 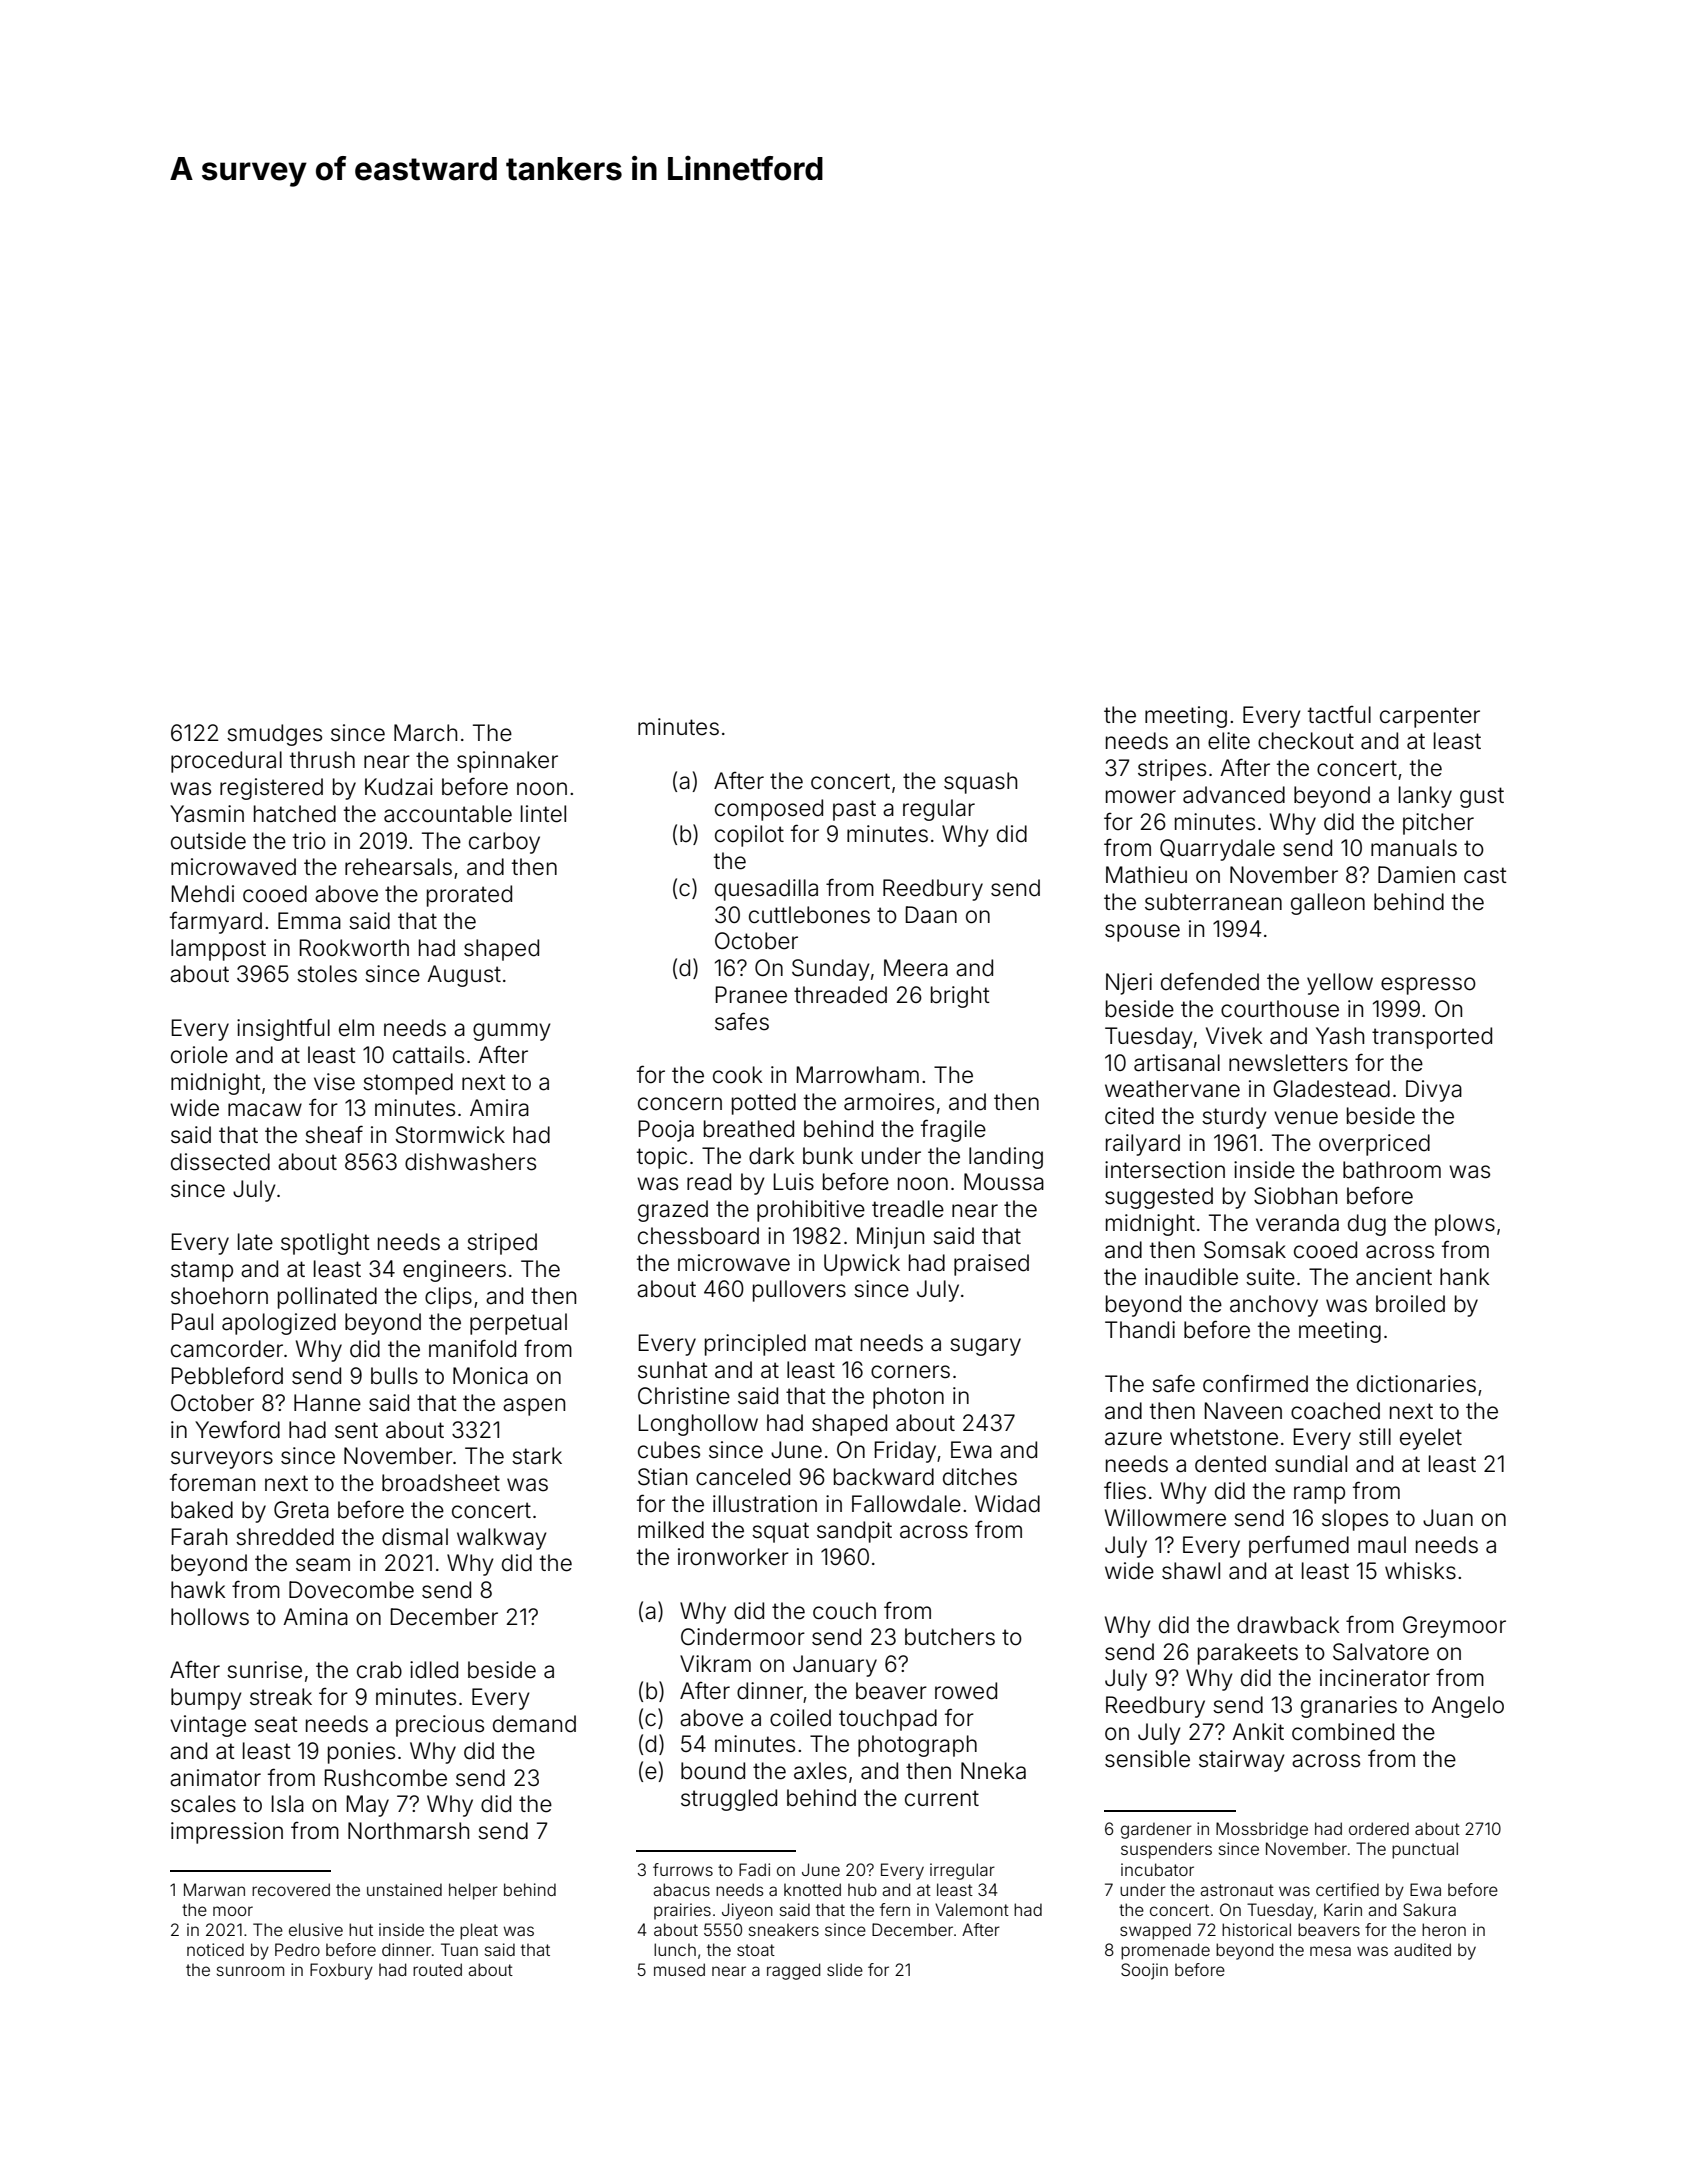 I want to click on accountable, so click(x=448, y=814).
